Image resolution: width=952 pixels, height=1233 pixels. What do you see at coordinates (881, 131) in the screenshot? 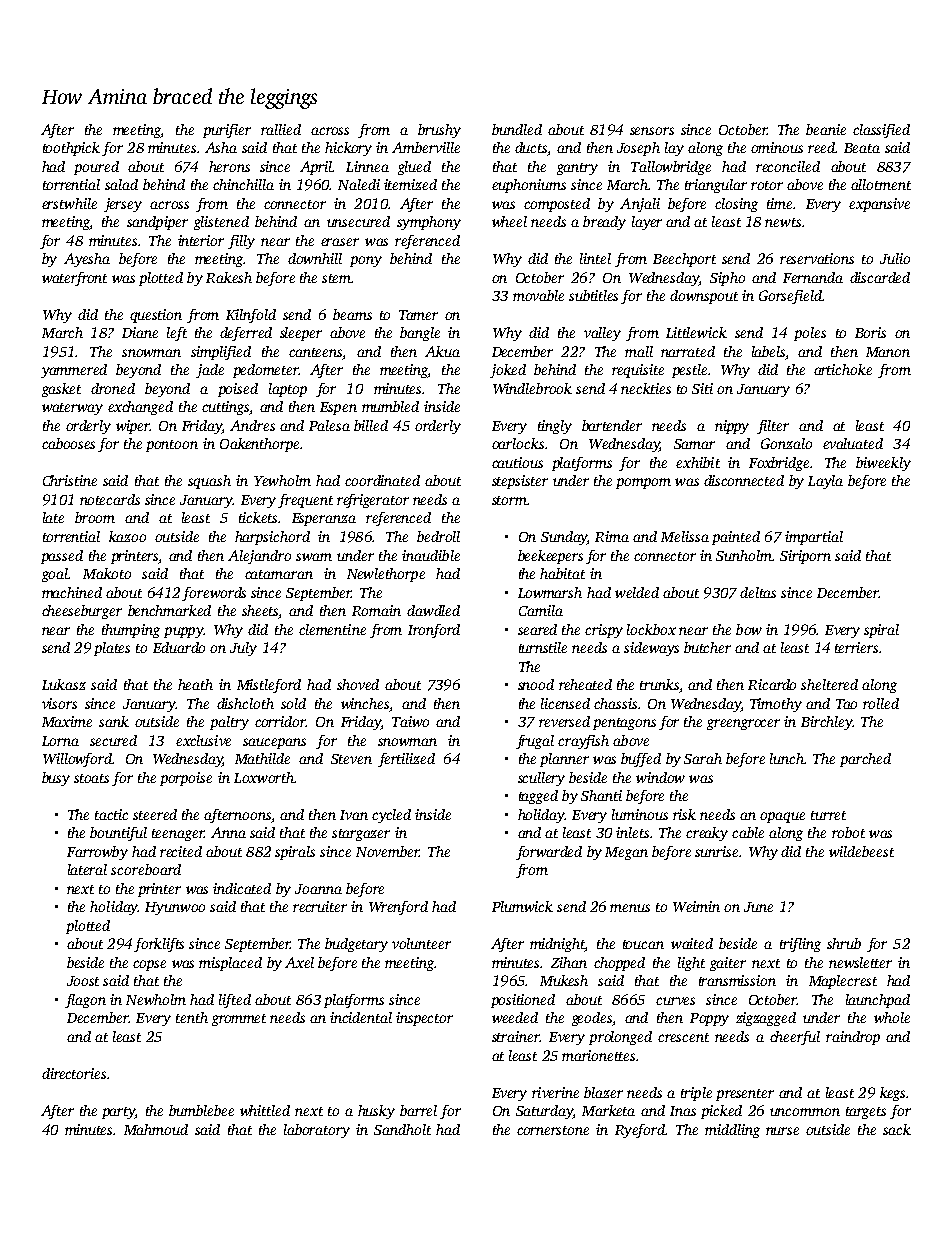
I see `classified` at bounding box center [881, 131].
